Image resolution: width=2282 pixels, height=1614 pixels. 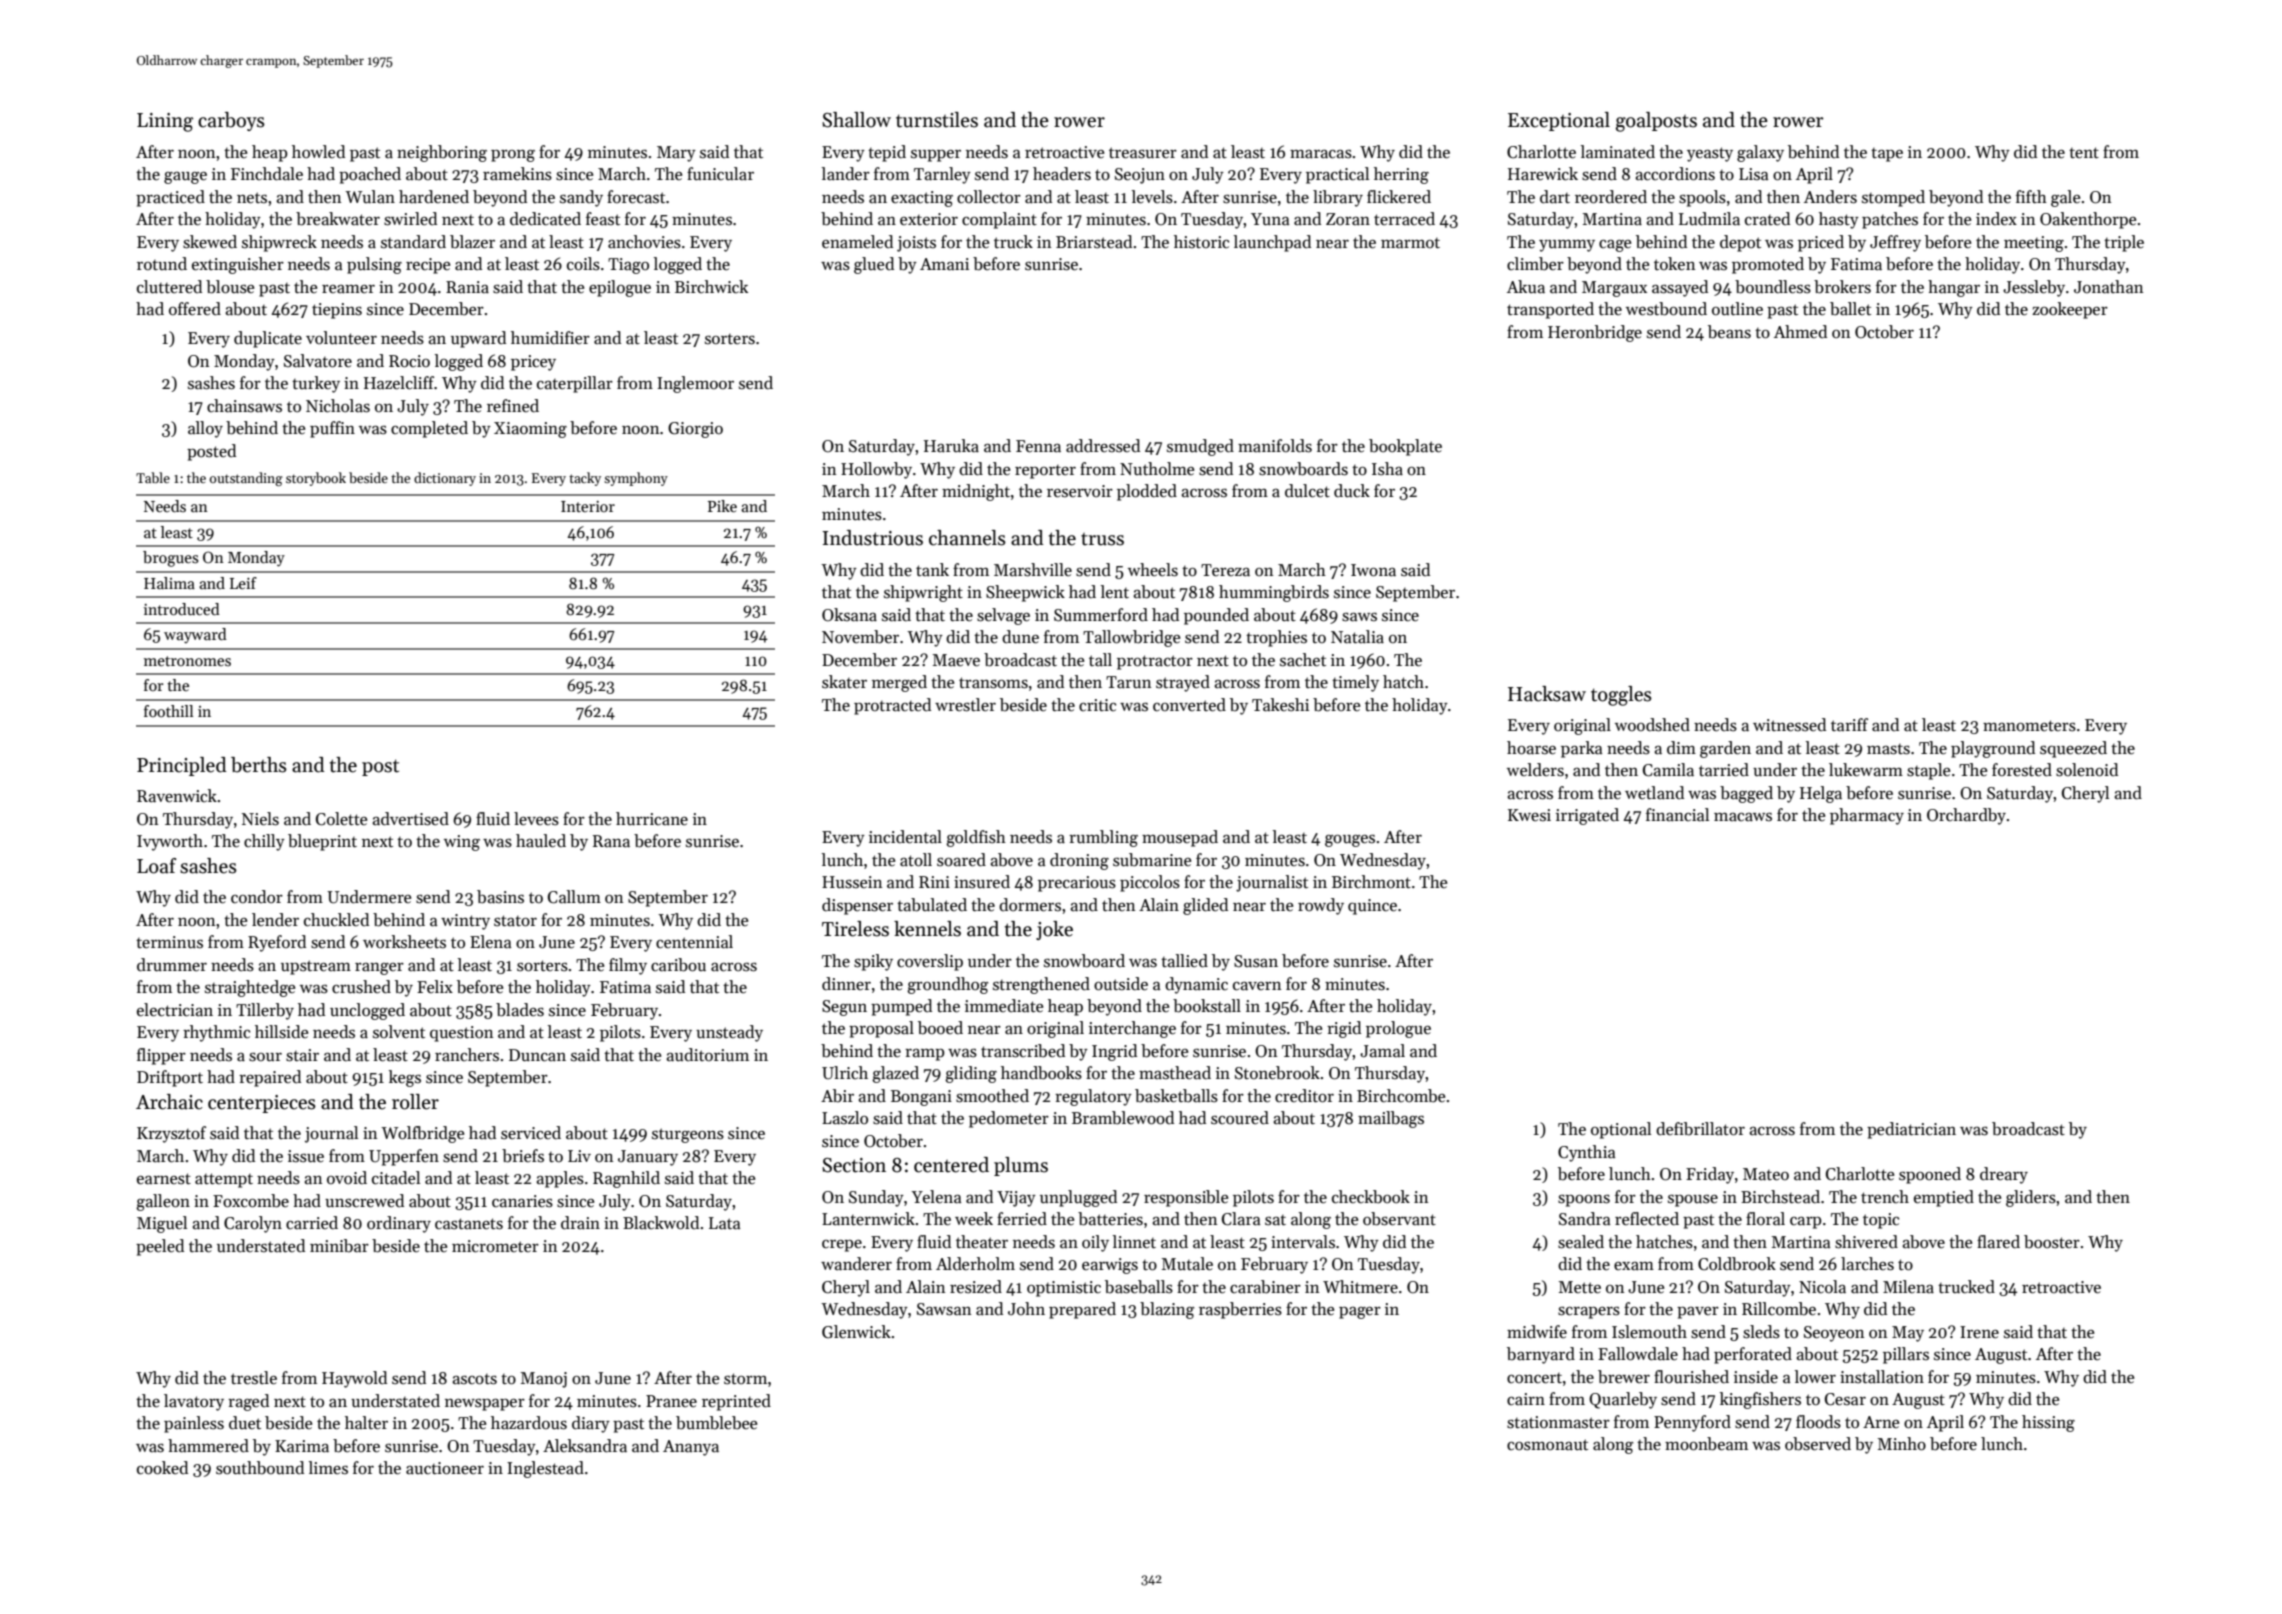 What do you see at coordinates (1559, 121) in the screenshot?
I see `Exceptional` at bounding box center [1559, 121].
